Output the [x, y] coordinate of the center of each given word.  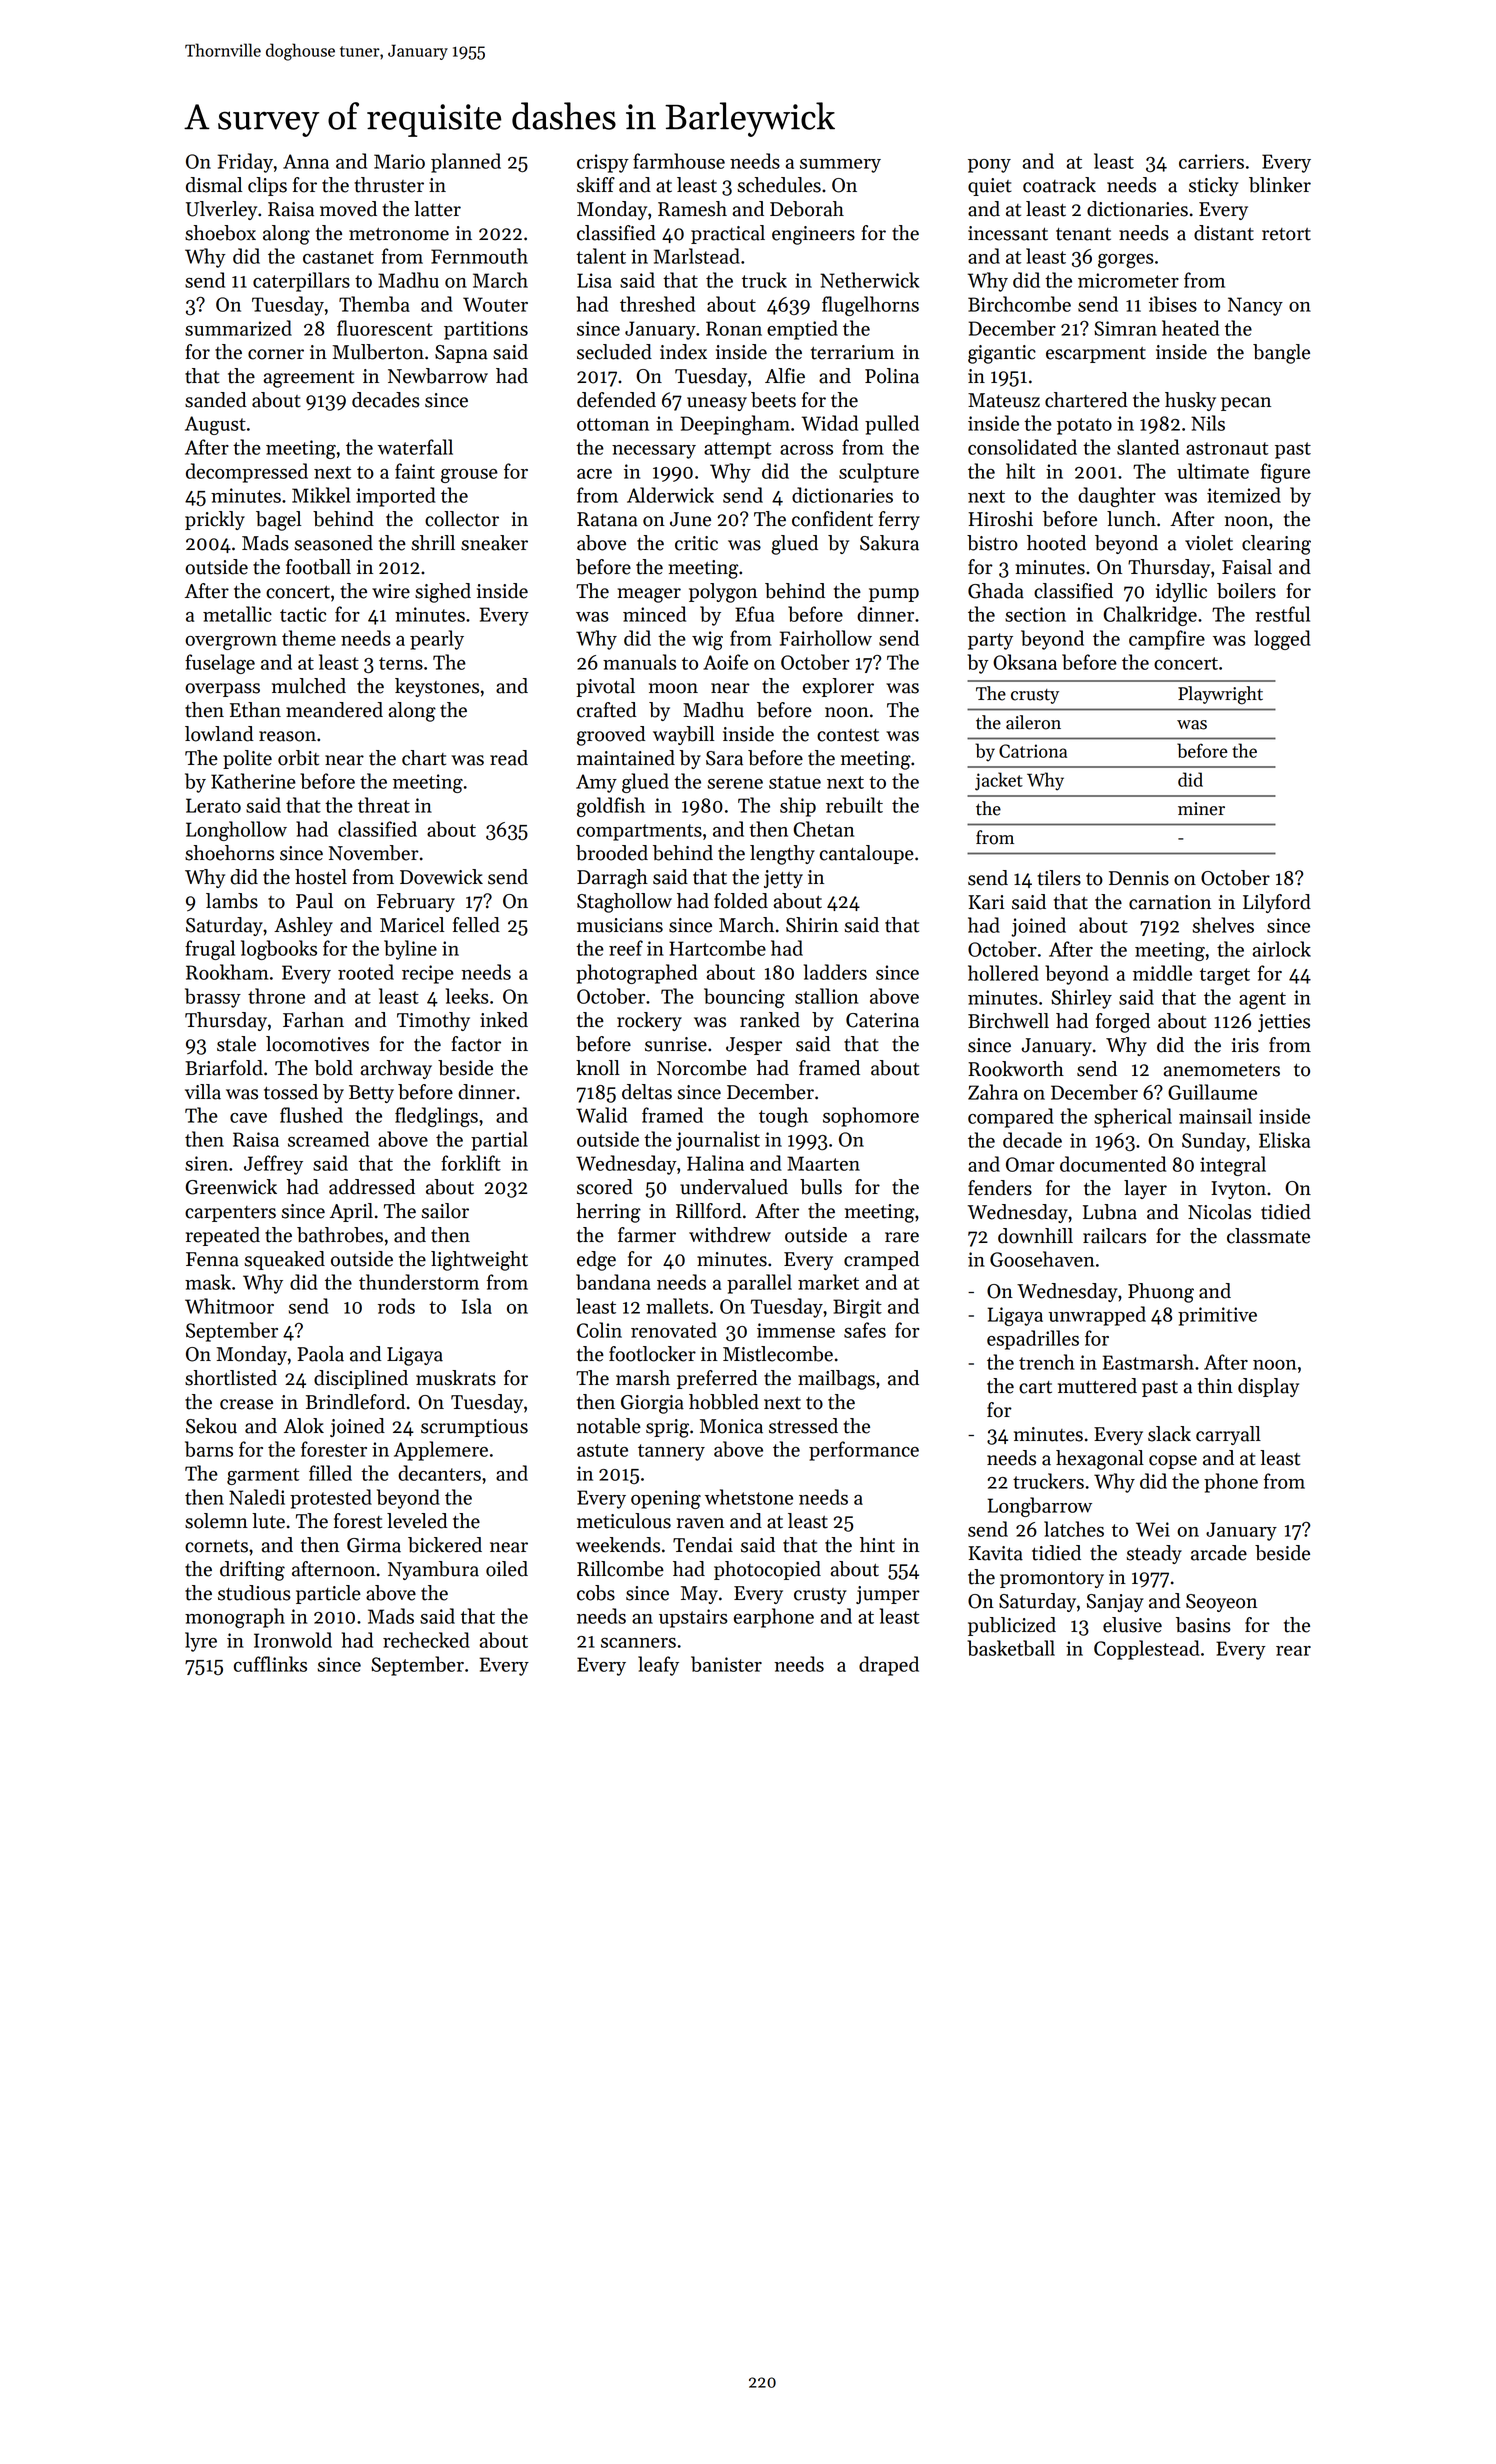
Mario [399, 161]
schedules [779, 185]
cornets [216, 1546]
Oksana [1025, 662]
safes [865, 1330]
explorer [838, 687]
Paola [320, 1354]
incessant [1008, 233]
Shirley [1081, 999]
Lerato [213, 805]
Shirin [812, 925]
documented [1113, 1164]
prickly [215, 520]
